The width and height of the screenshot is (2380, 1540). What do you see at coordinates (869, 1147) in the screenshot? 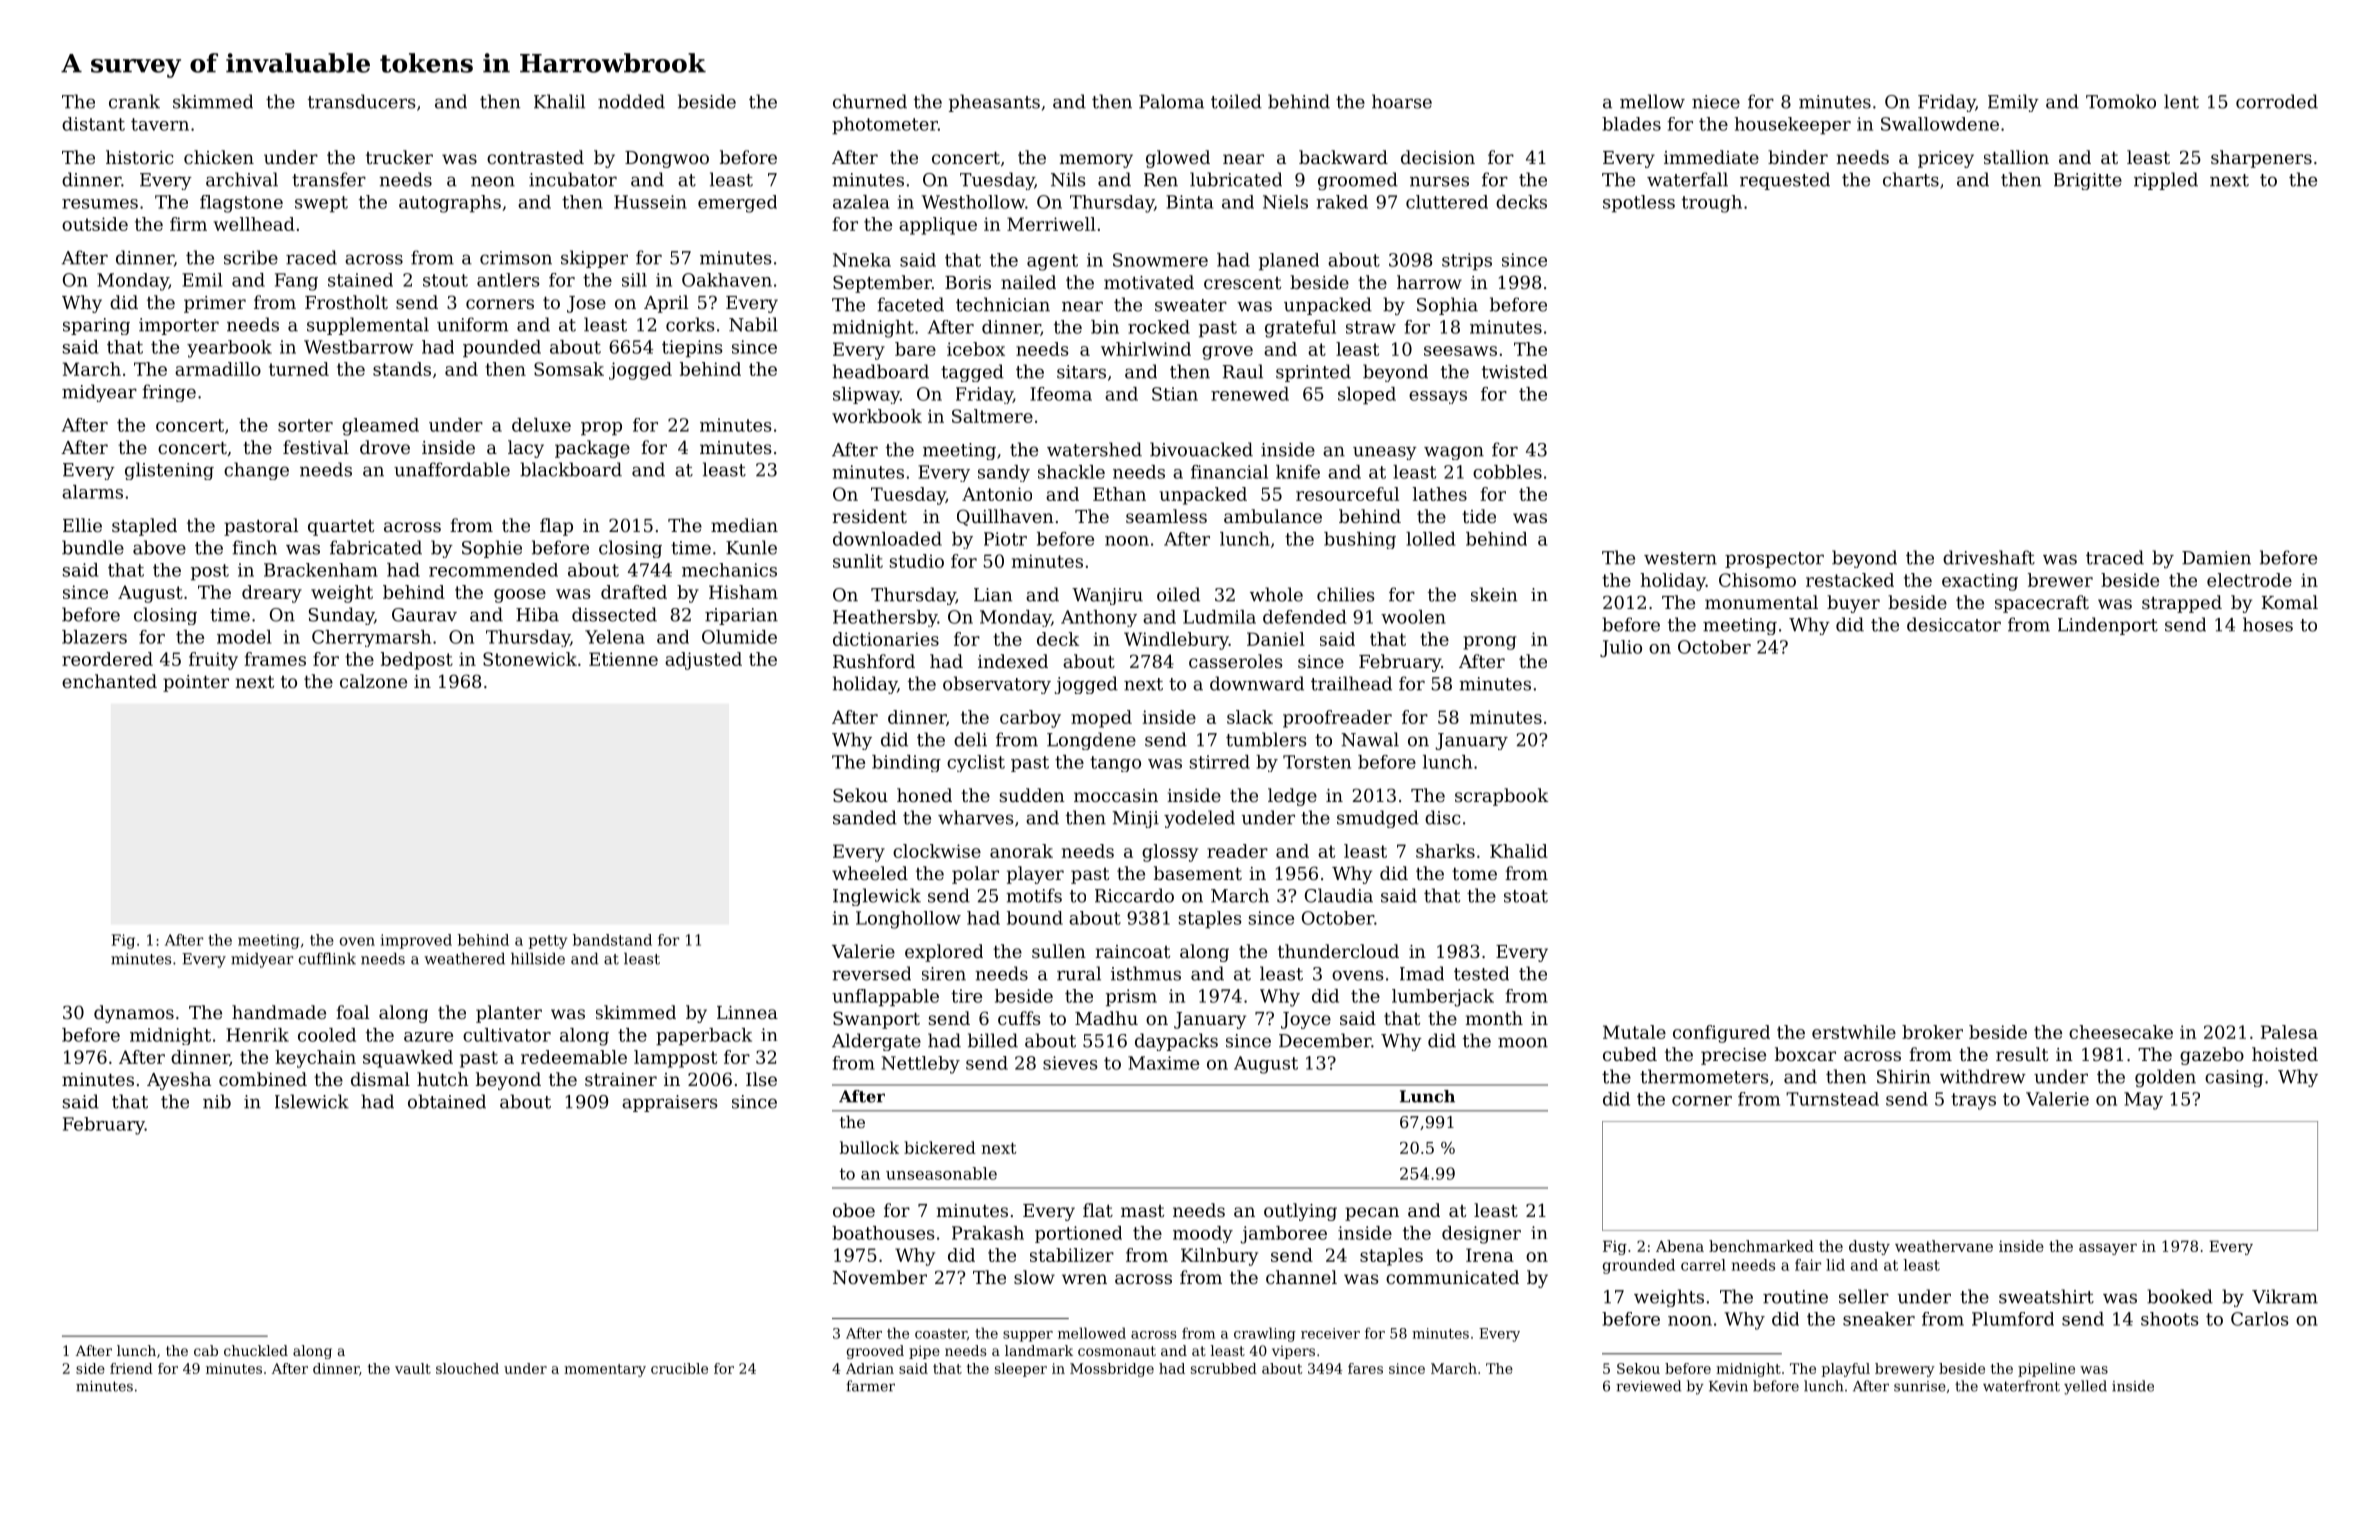
I see `bullock` at bounding box center [869, 1147].
